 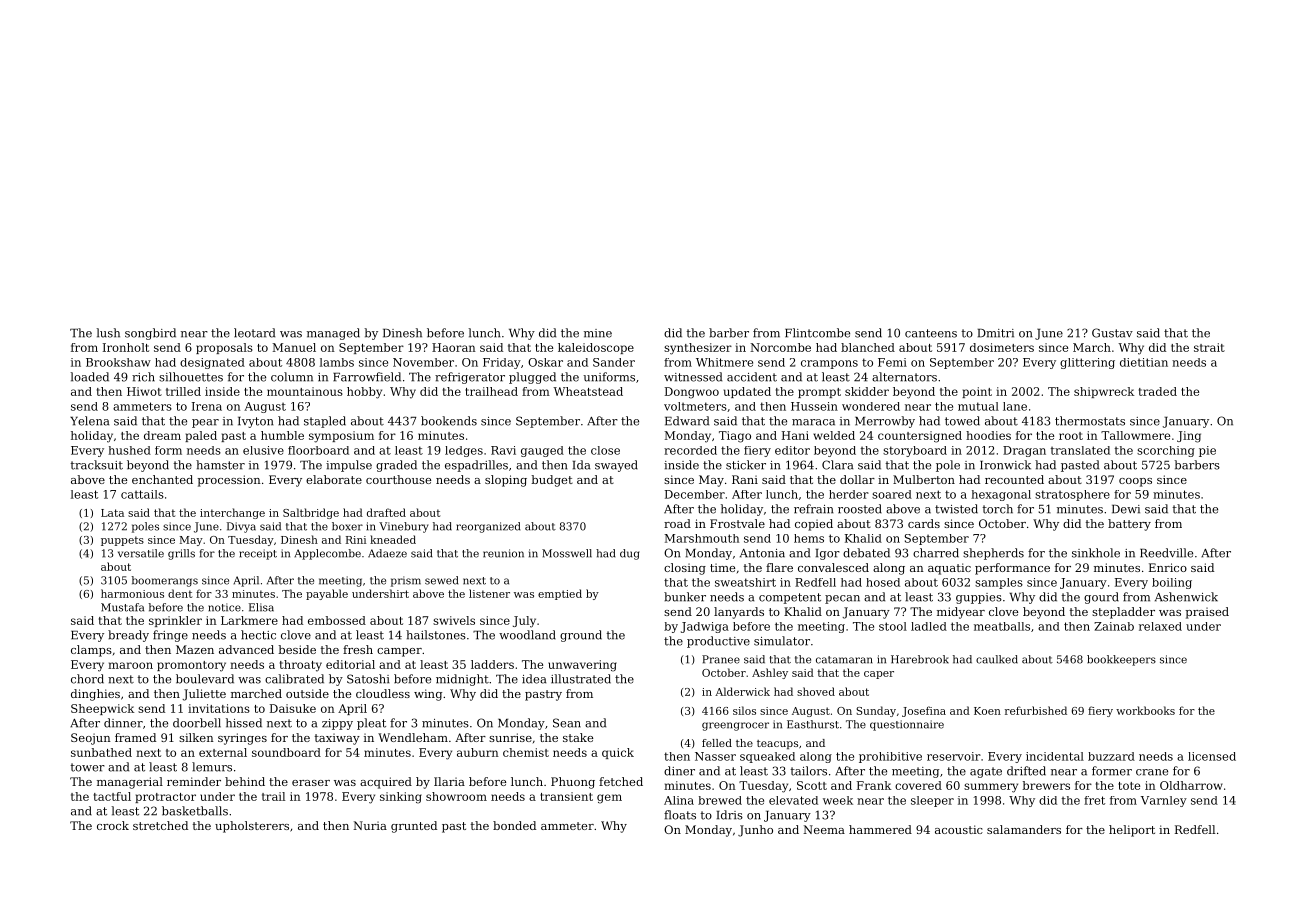 What do you see at coordinates (893, 626) in the screenshot?
I see `stool` at bounding box center [893, 626].
